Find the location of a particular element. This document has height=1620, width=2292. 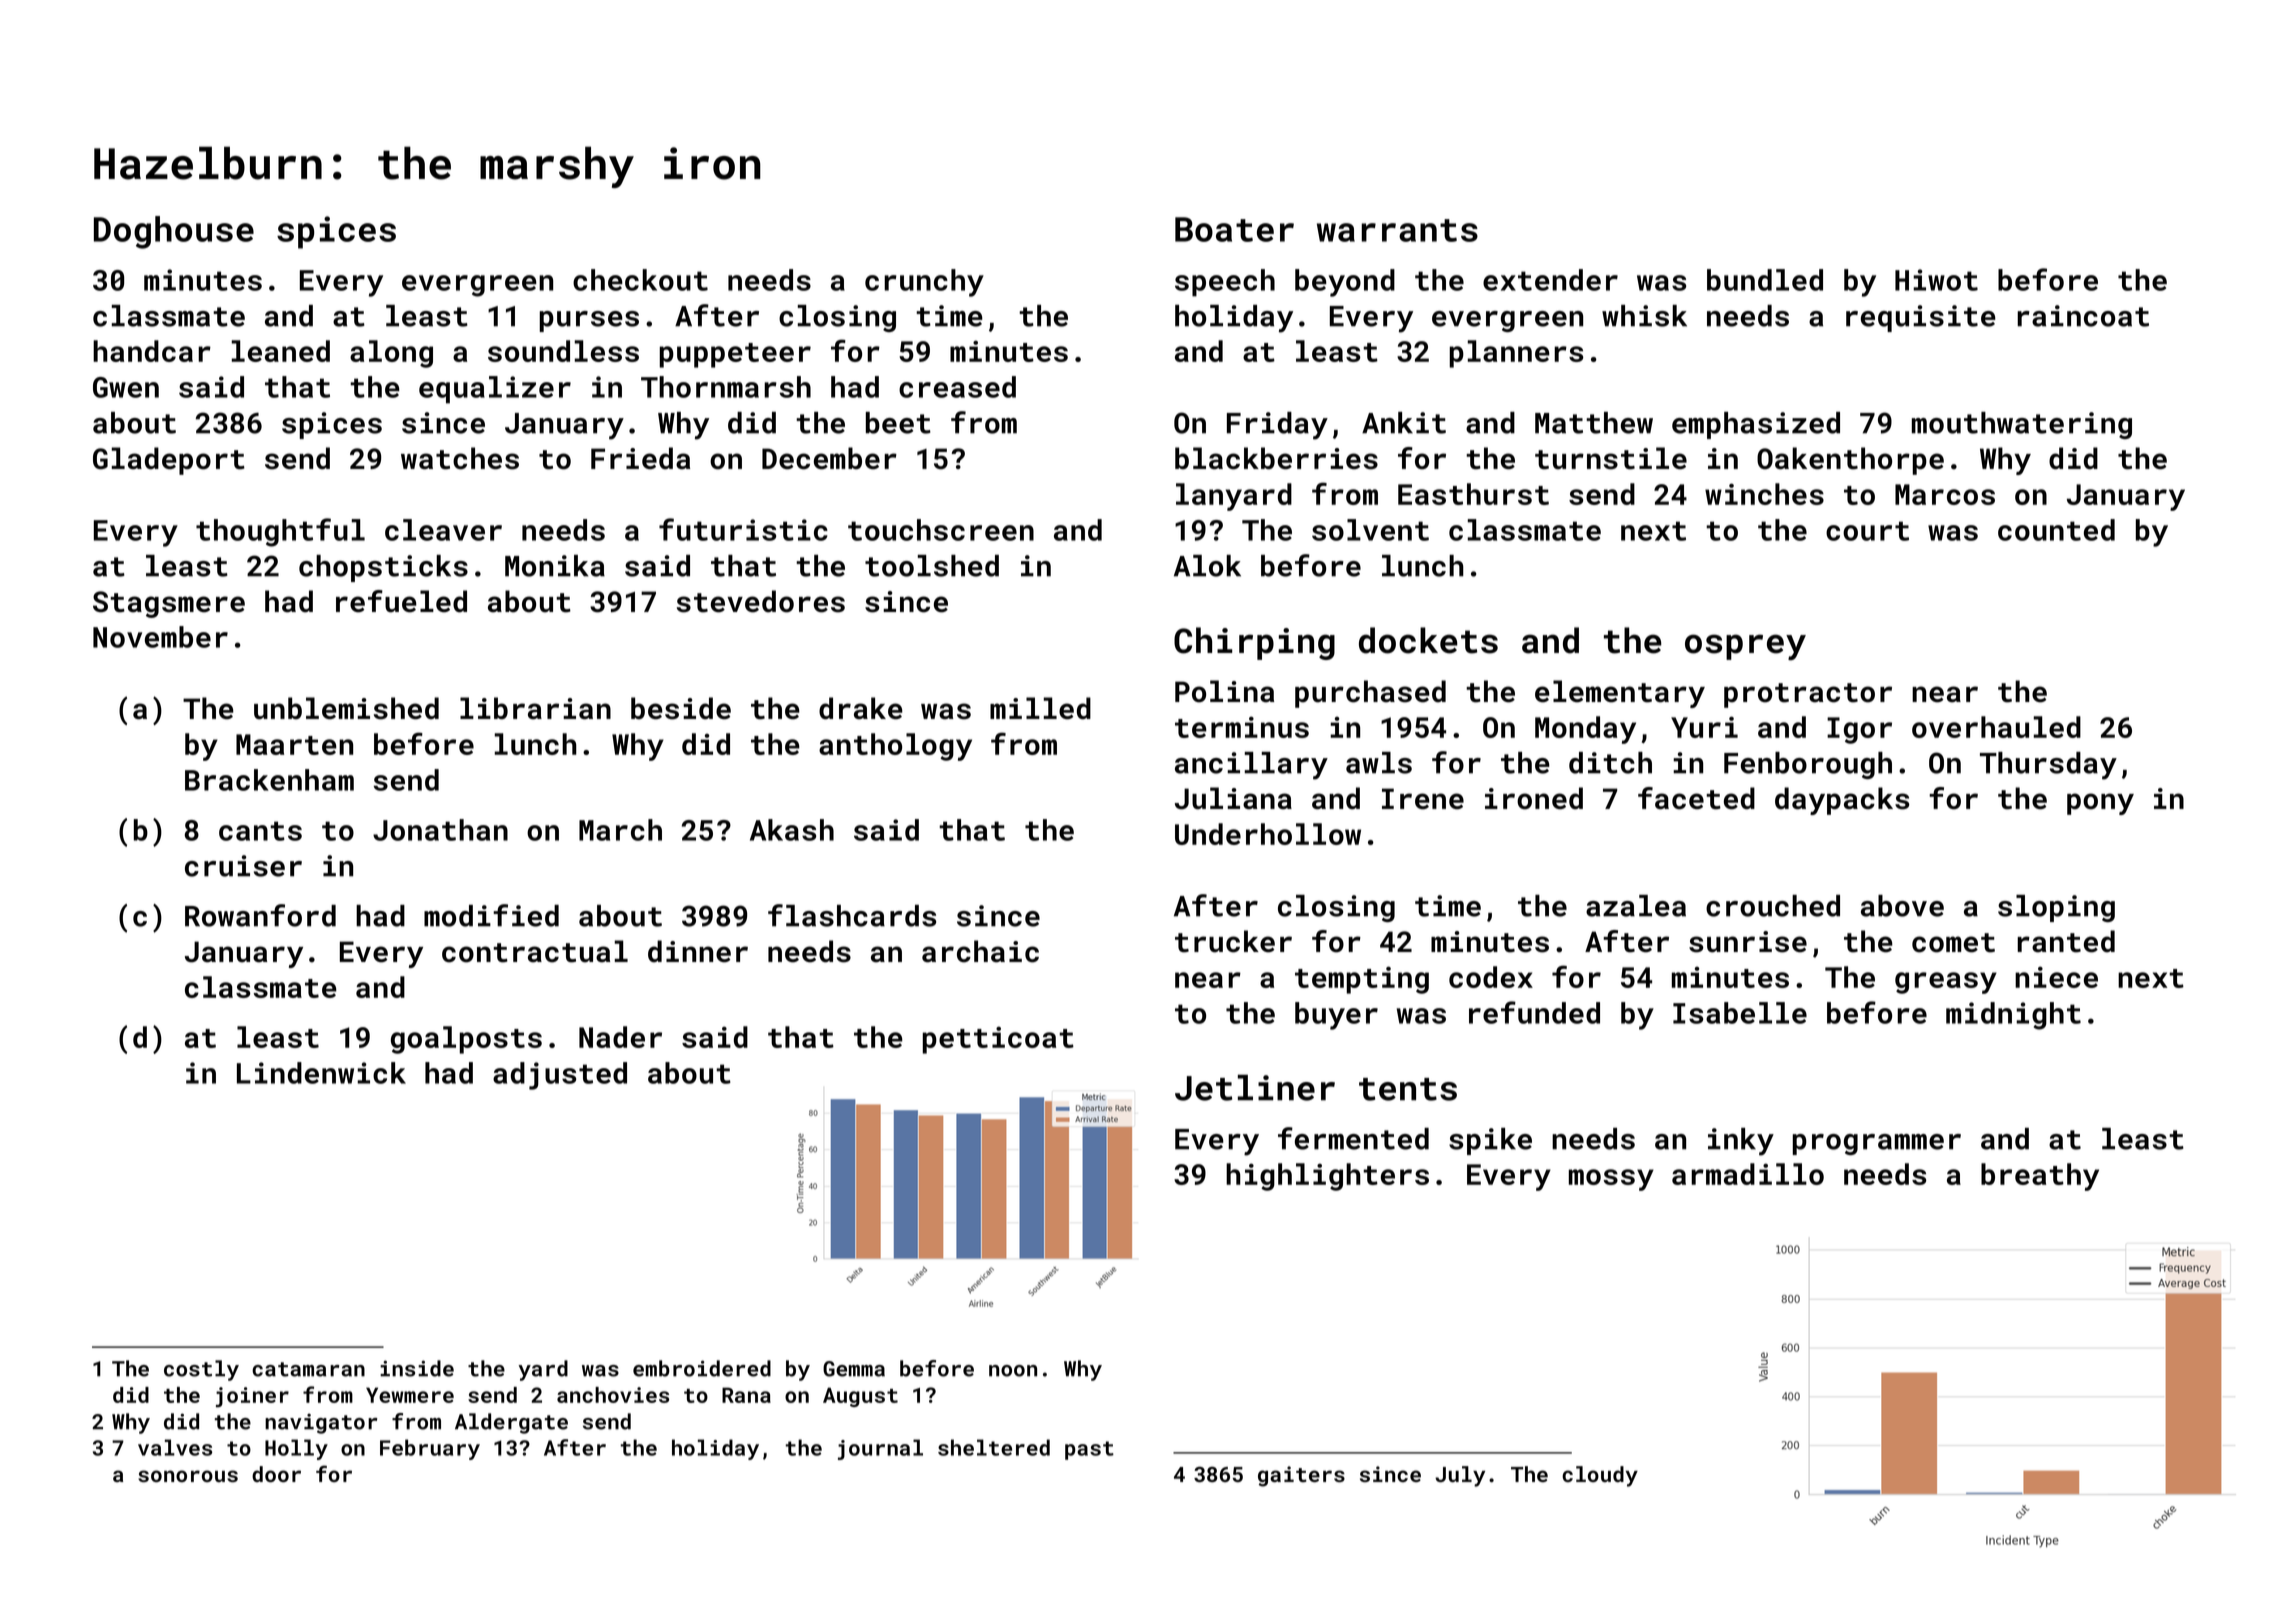

Lindenwick is located at coordinates (321, 1073).
